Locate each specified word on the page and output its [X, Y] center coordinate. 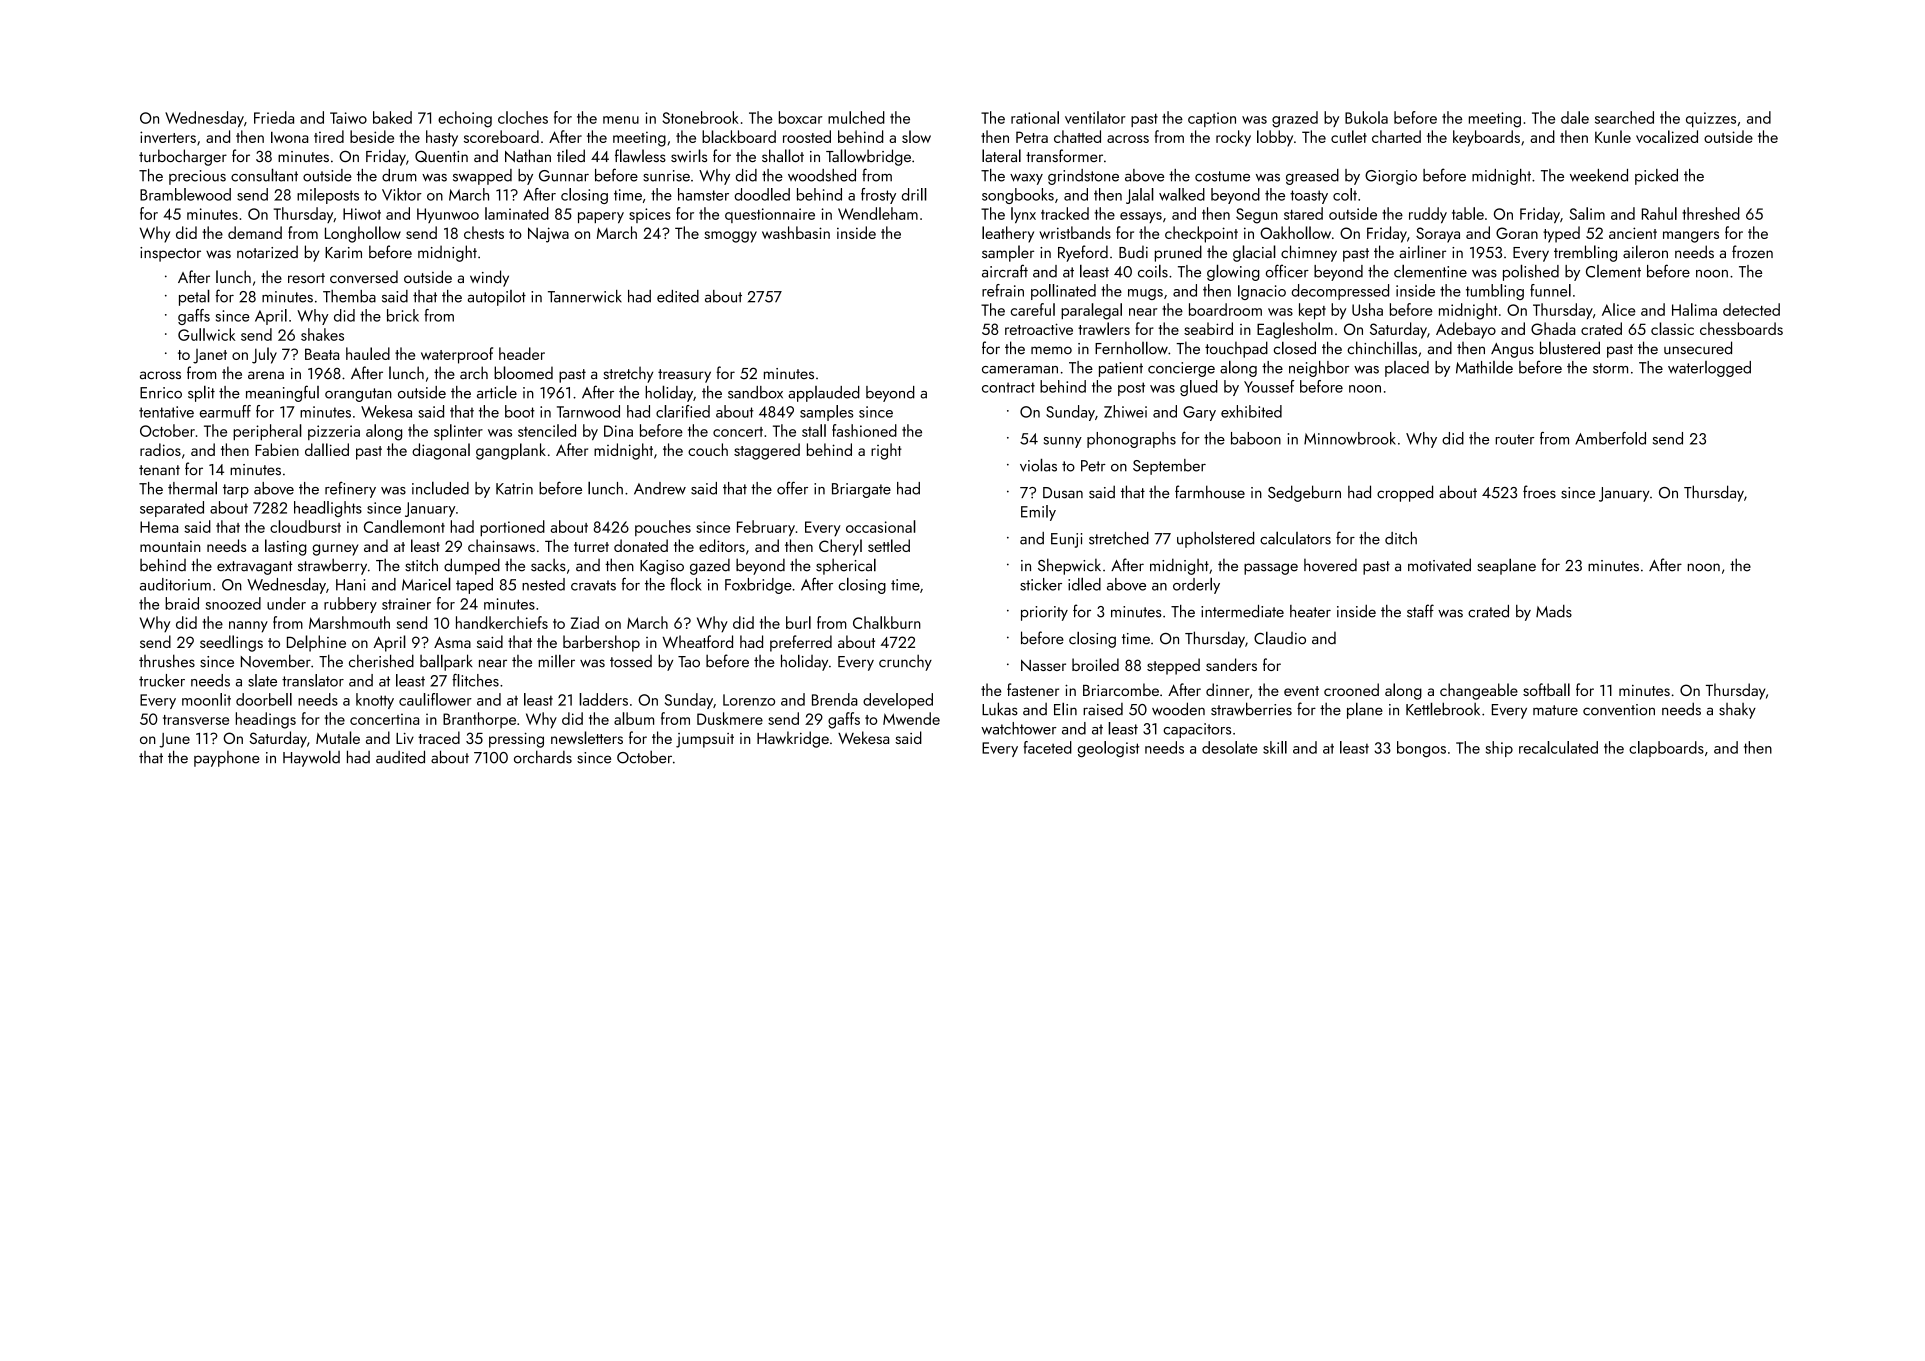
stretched [1119, 538]
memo [1051, 350]
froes [1539, 492]
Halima [1694, 309]
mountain [170, 546]
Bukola [1366, 117]
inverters [168, 137]
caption [1212, 119]
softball [1546, 689]
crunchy [905, 662]
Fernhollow [1131, 348]
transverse [196, 720]
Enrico [161, 393]
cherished [381, 661]
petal [194, 297]
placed [1407, 369]
